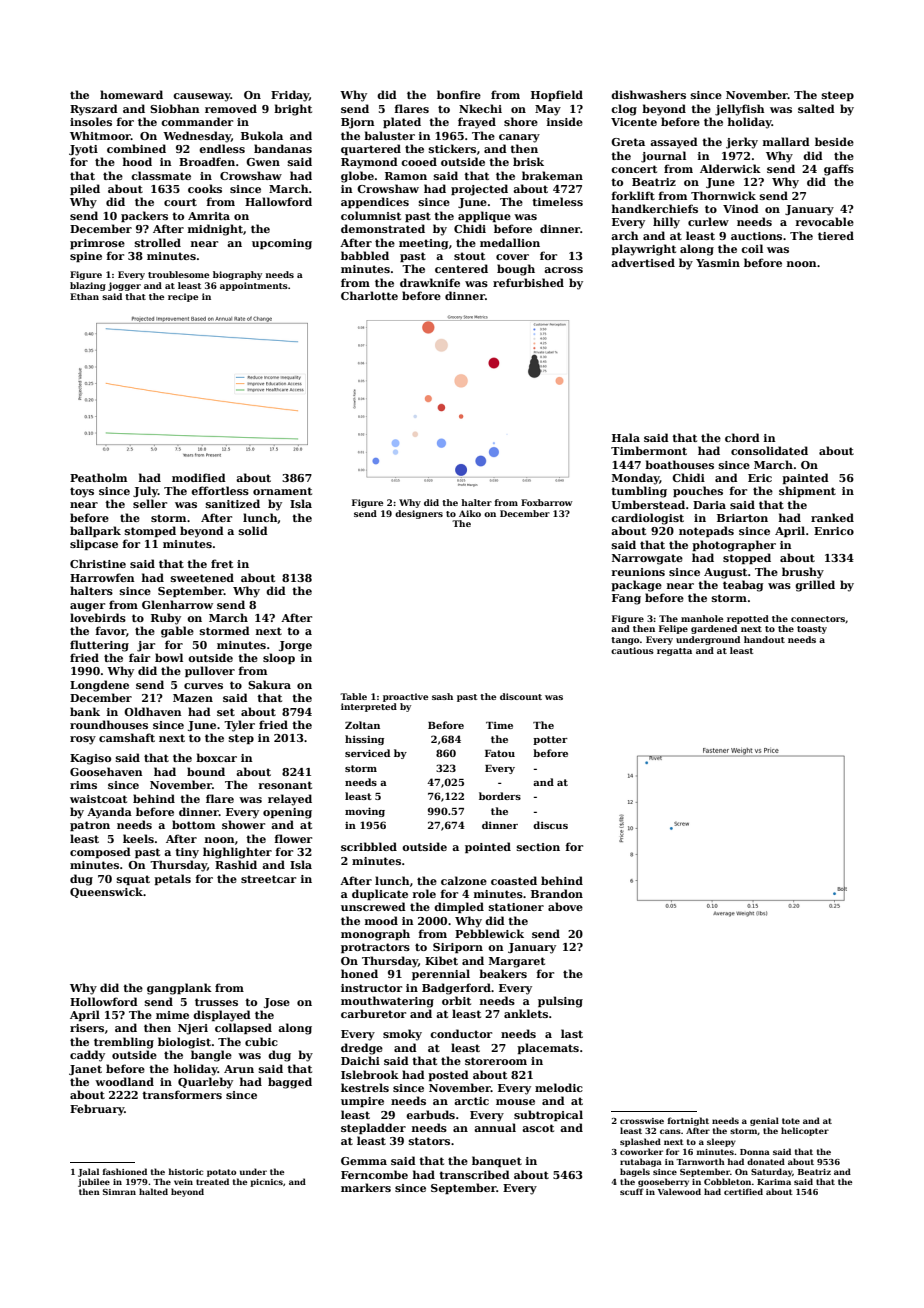 The image size is (924, 1308). Describe the element at coordinates (550, 825) in the screenshot. I see `discus` at that location.
